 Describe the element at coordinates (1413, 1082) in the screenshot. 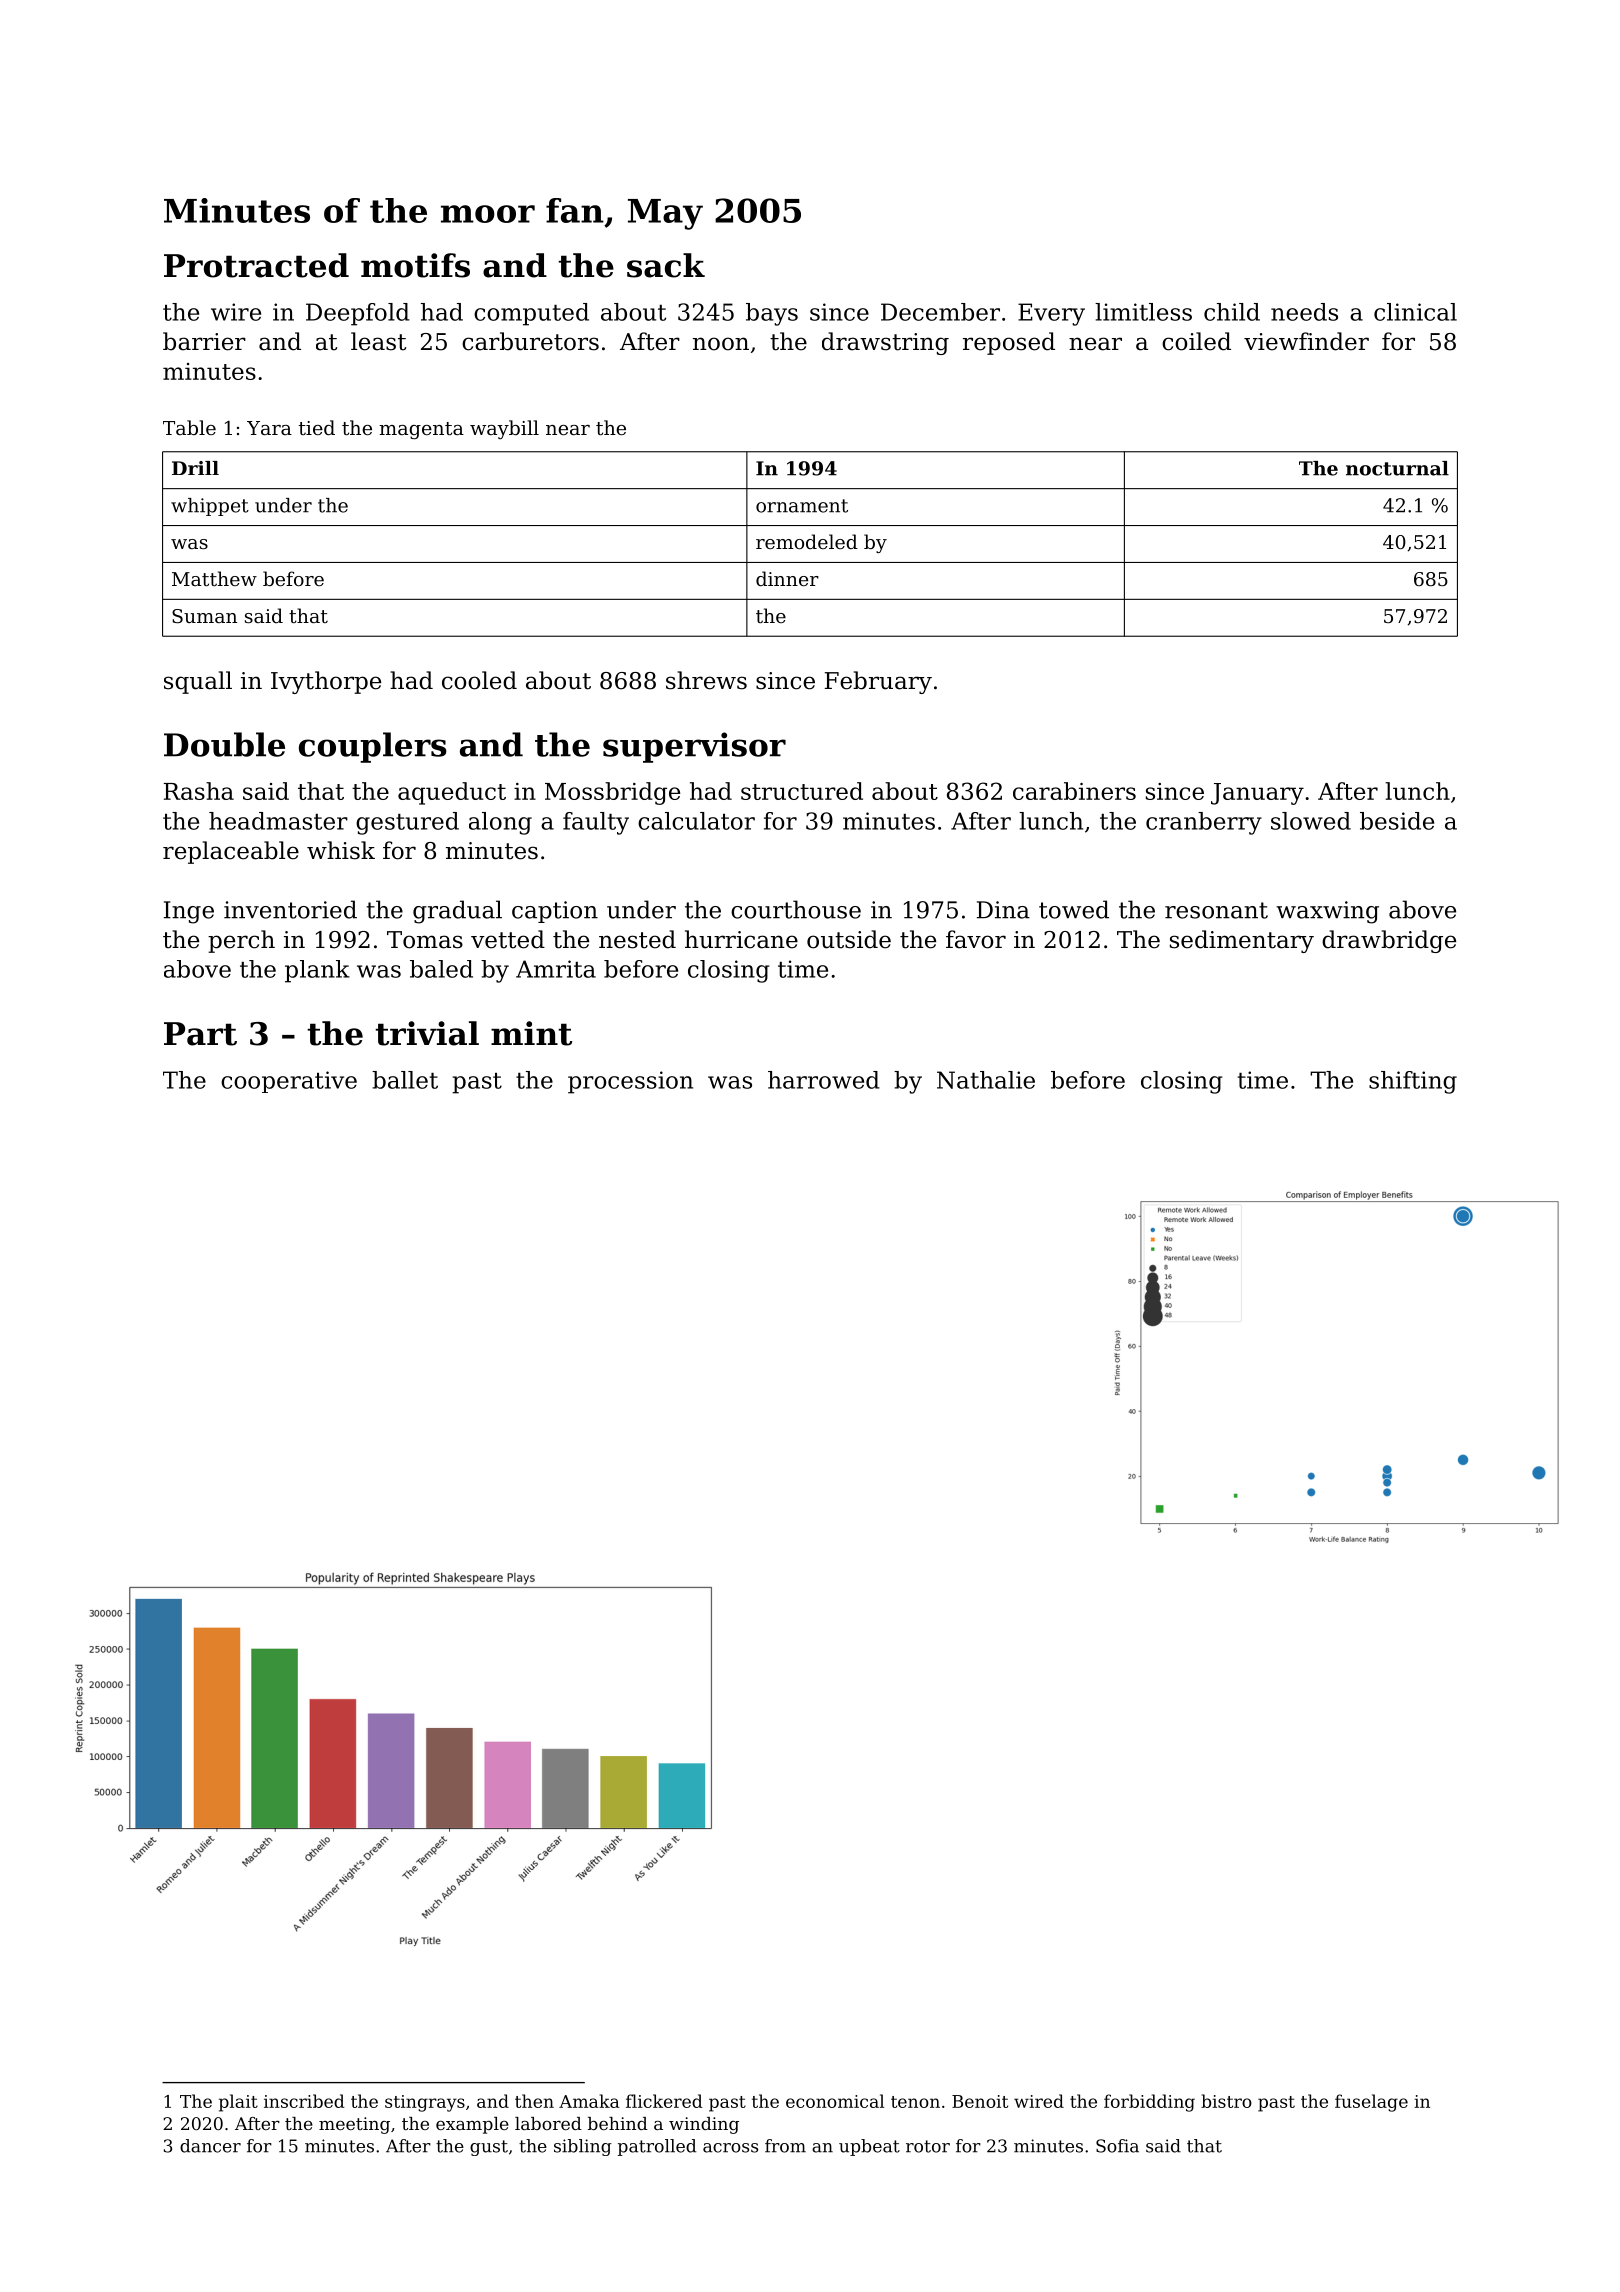

I see `shifting` at that location.
